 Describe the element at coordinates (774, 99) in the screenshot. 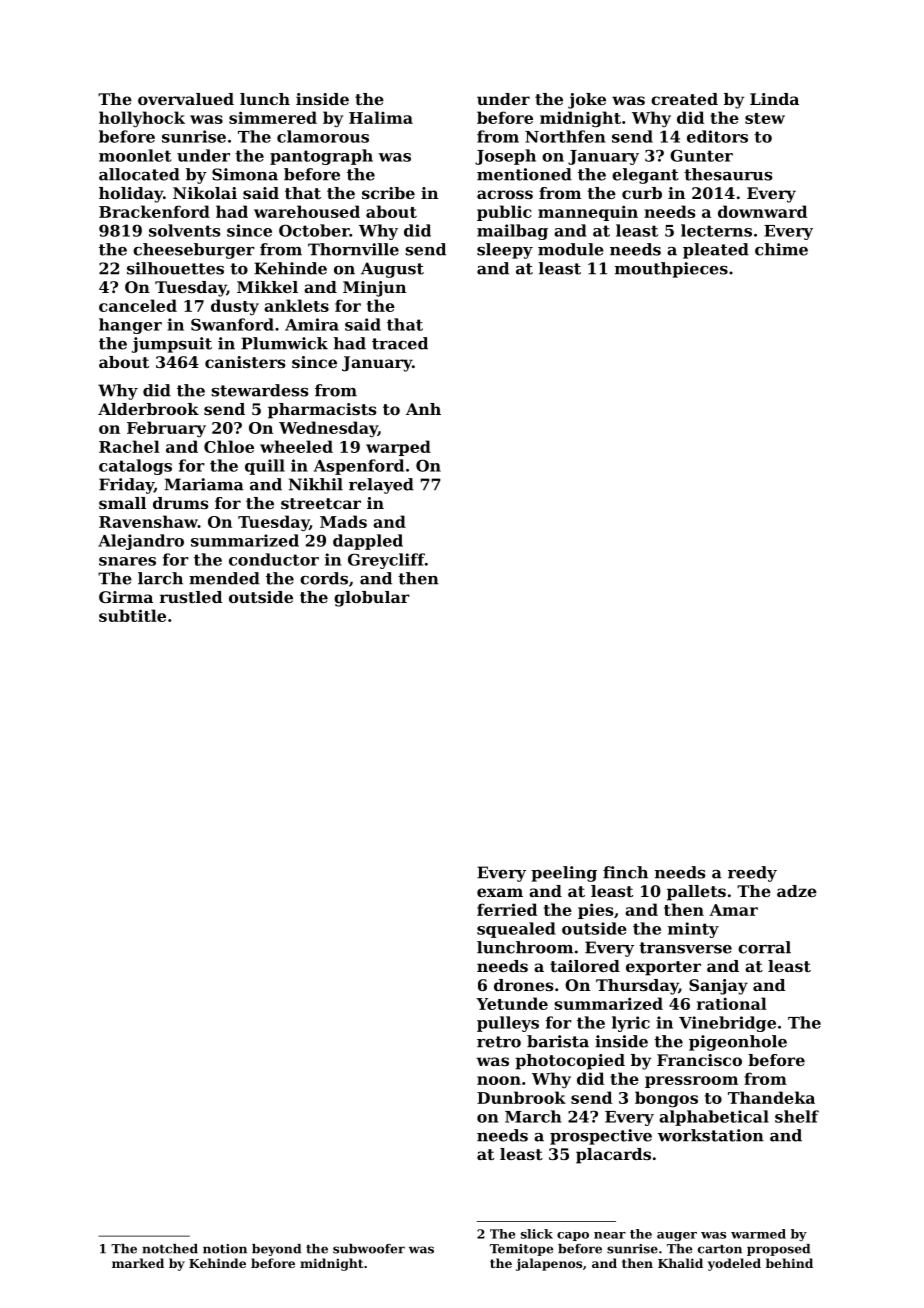

I see `Linda` at that location.
